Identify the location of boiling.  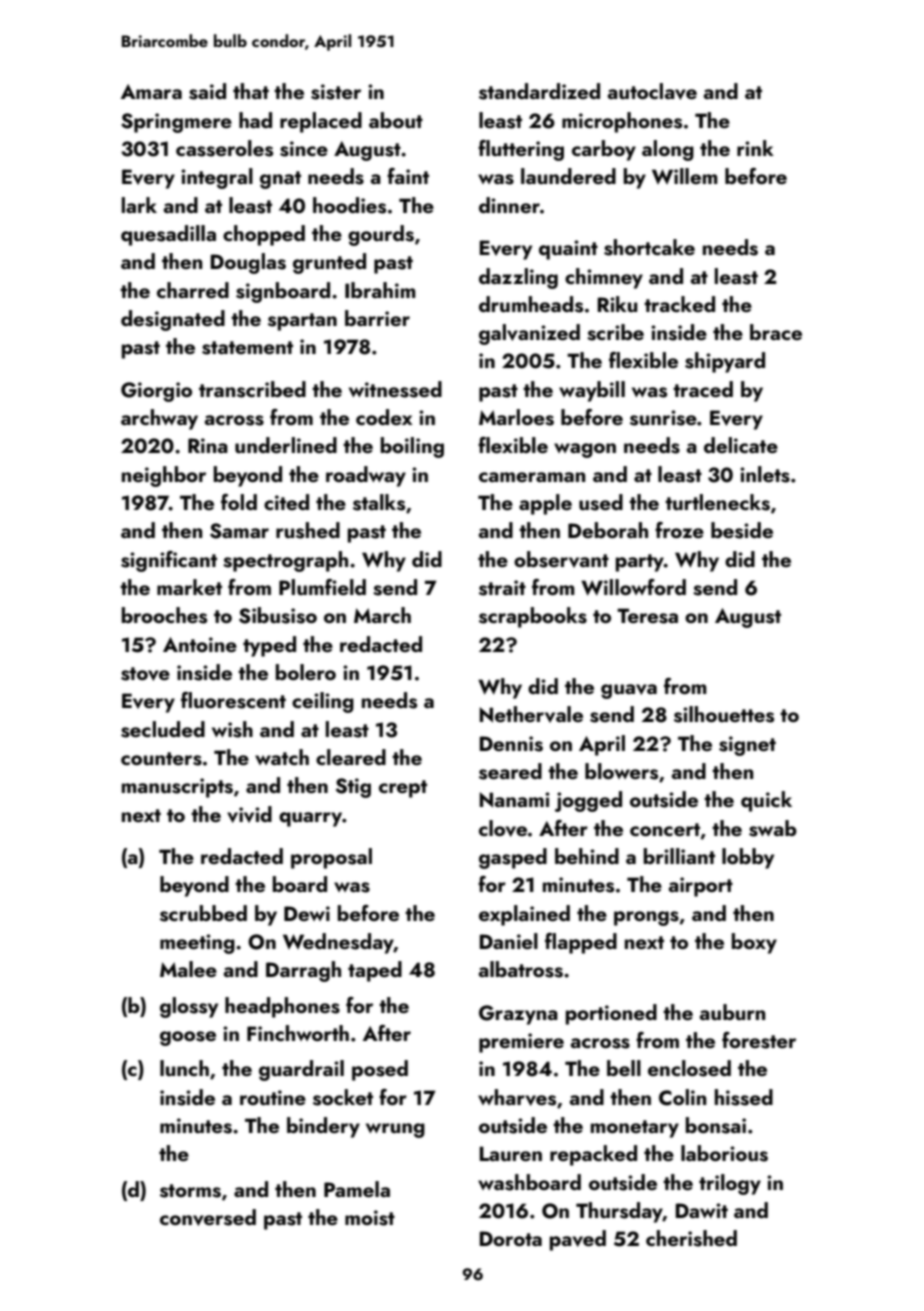
(412, 447).
